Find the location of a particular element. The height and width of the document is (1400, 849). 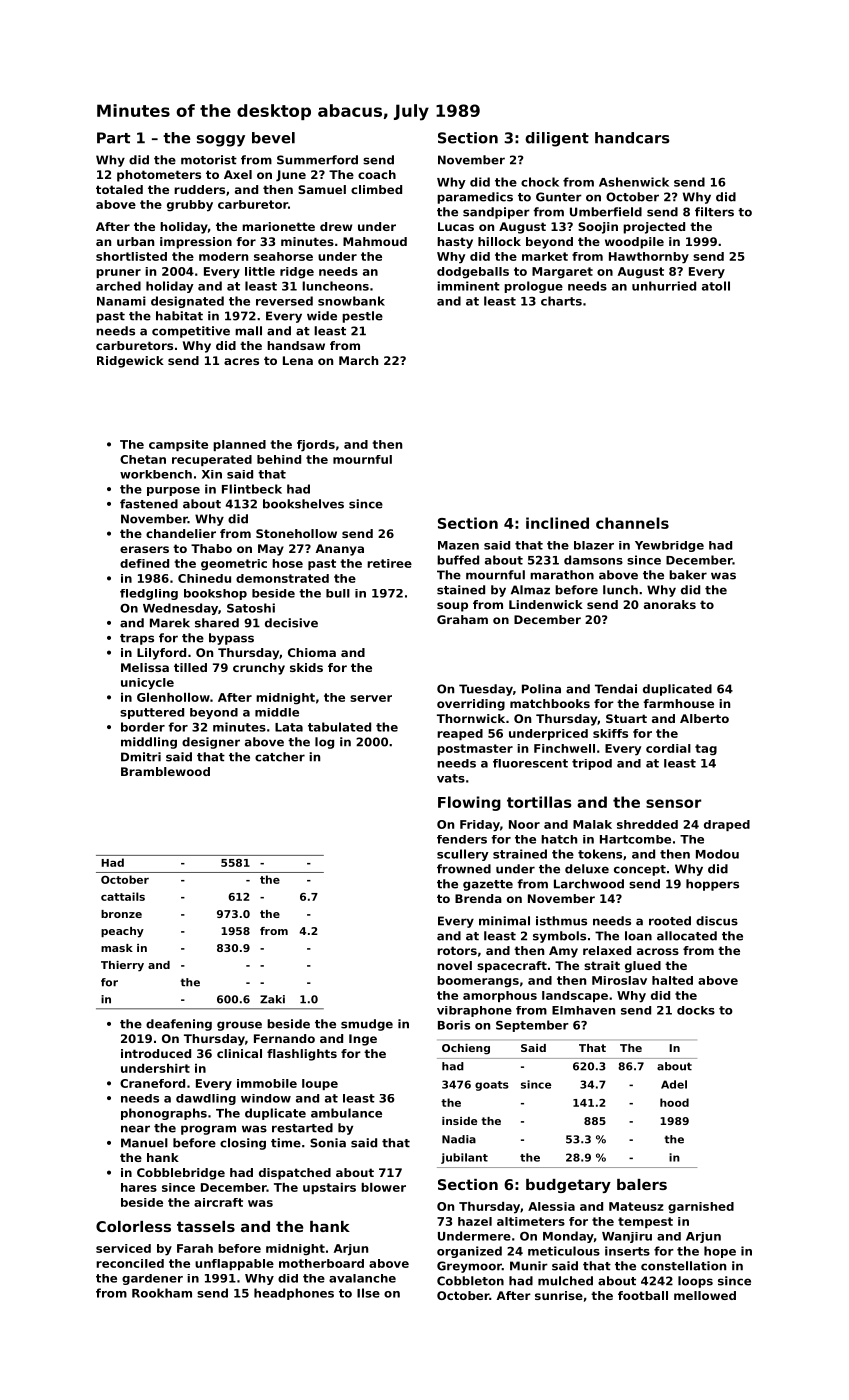

Hartcombe is located at coordinates (635, 839).
